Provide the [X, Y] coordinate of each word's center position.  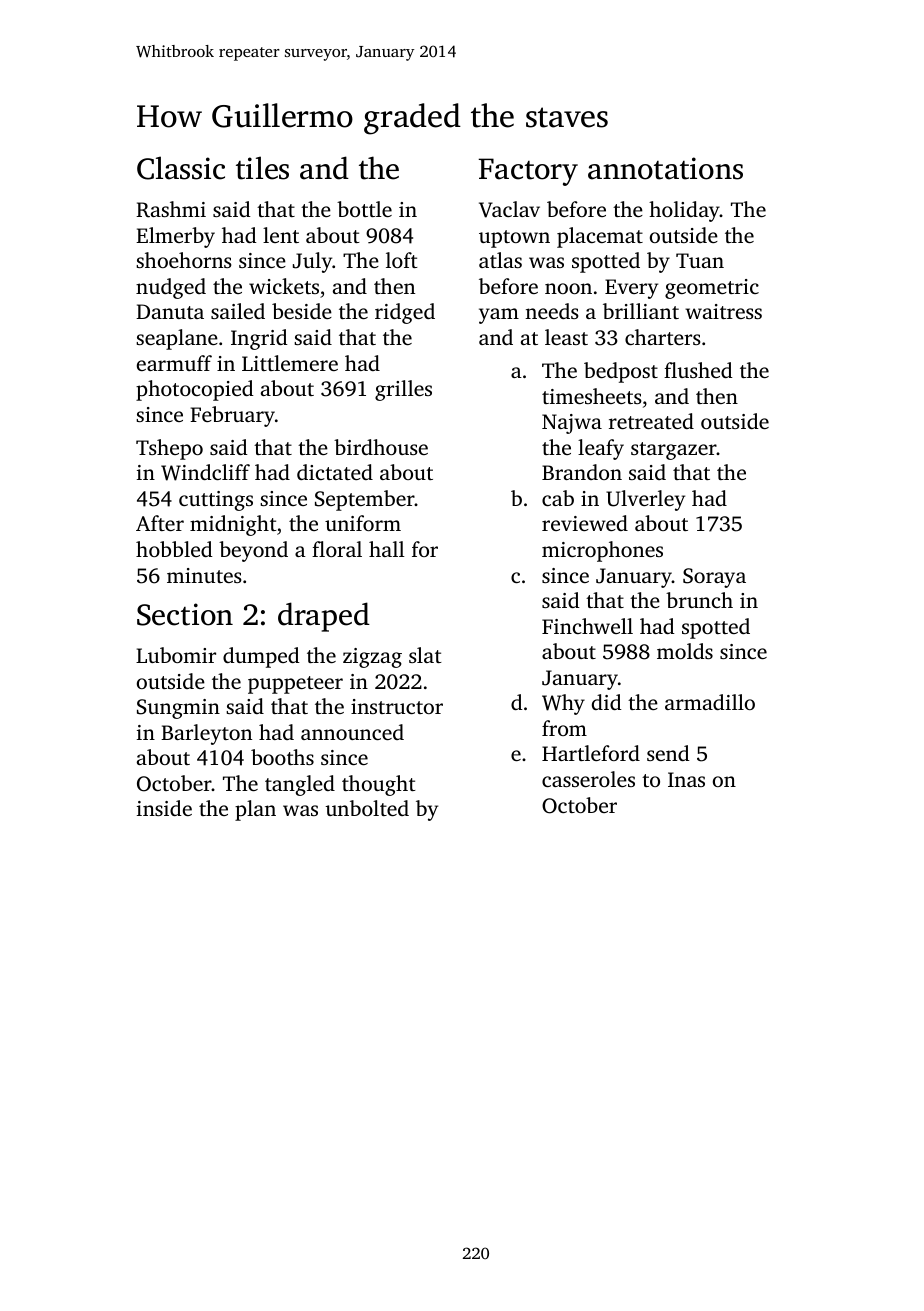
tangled [300, 785]
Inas [686, 779]
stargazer [674, 451]
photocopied [195, 390]
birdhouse [381, 447]
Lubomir [176, 655]
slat [425, 655]
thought [379, 785]
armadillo [710, 702]
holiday [684, 211]
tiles [262, 168]
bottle [364, 209]
